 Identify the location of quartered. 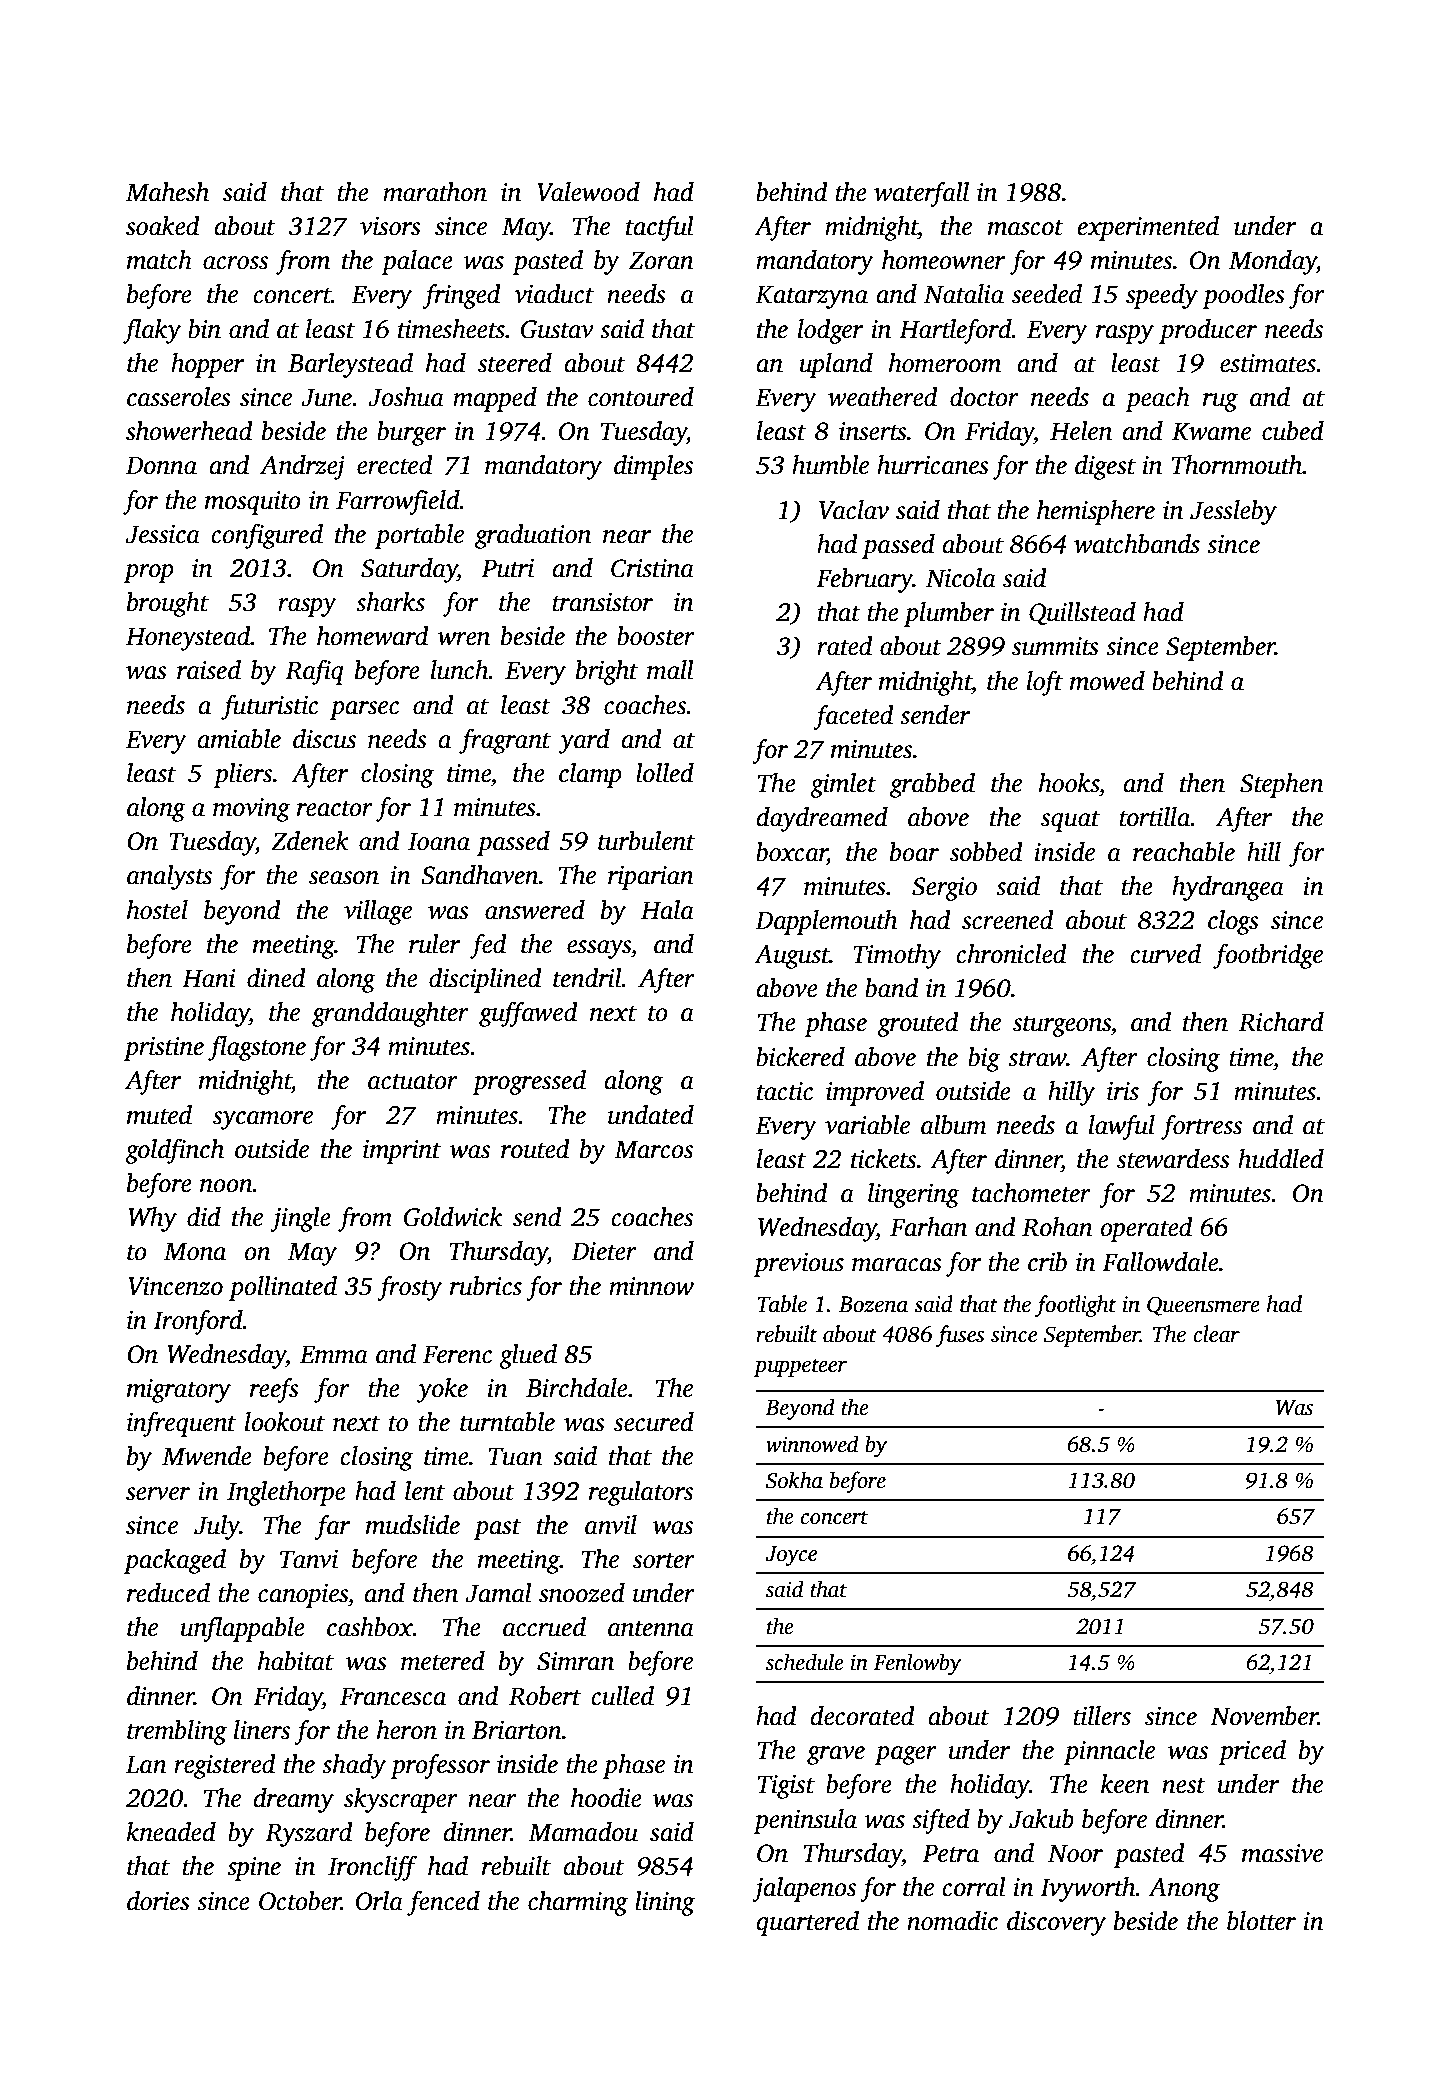
(807, 1923).
